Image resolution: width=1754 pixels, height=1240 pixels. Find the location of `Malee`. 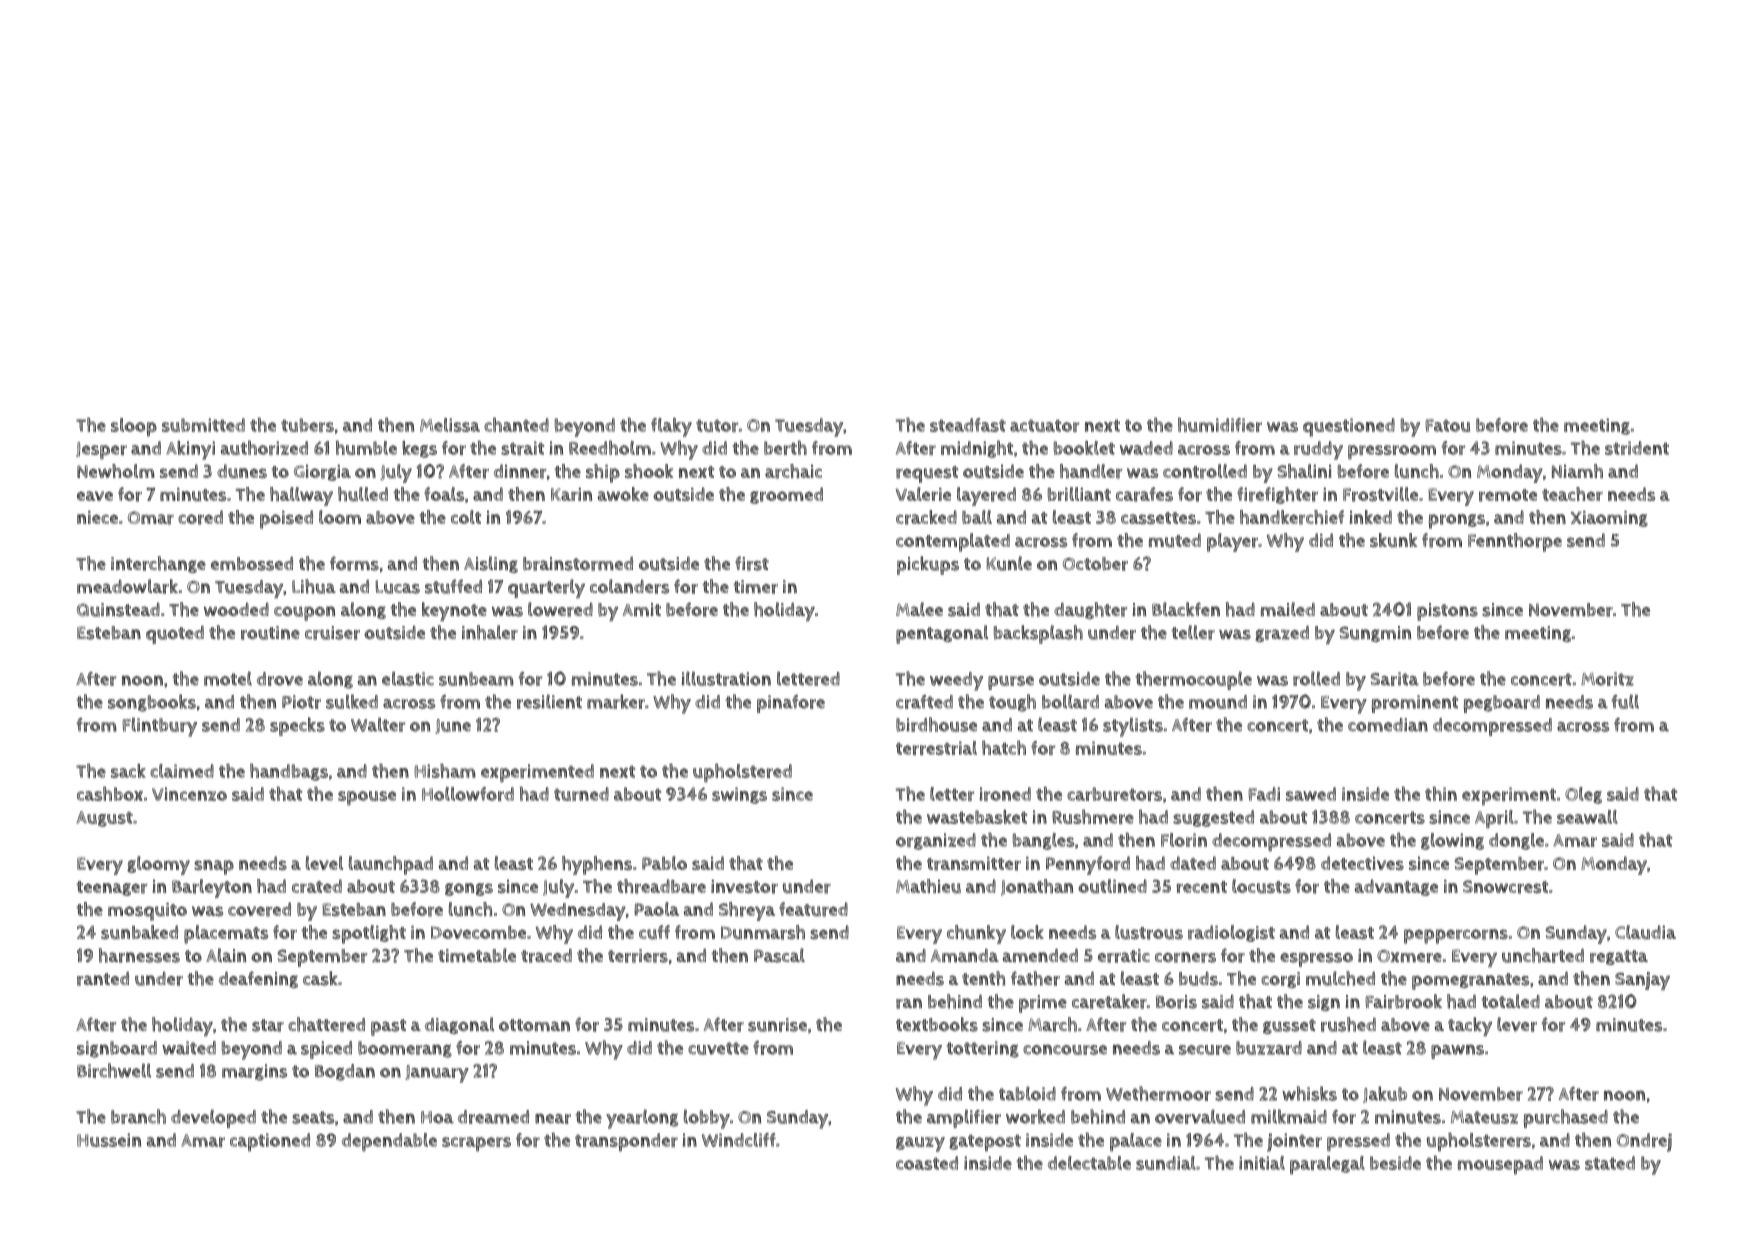

Malee is located at coordinates (919, 609).
